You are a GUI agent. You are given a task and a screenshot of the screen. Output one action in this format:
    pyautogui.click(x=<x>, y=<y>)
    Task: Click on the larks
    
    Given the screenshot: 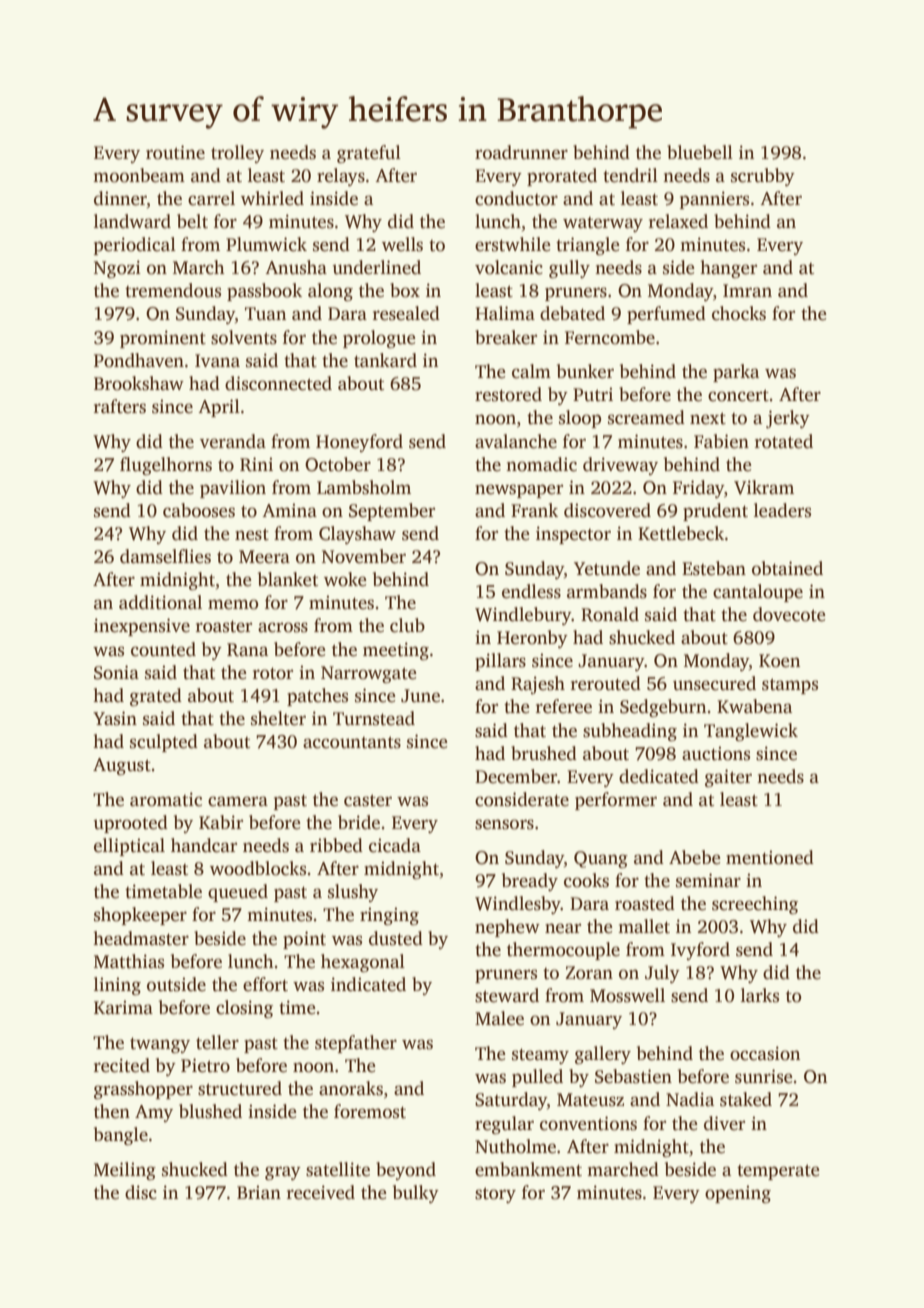 What is the action you would take?
    pyautogui.click(x=760, y=995)
